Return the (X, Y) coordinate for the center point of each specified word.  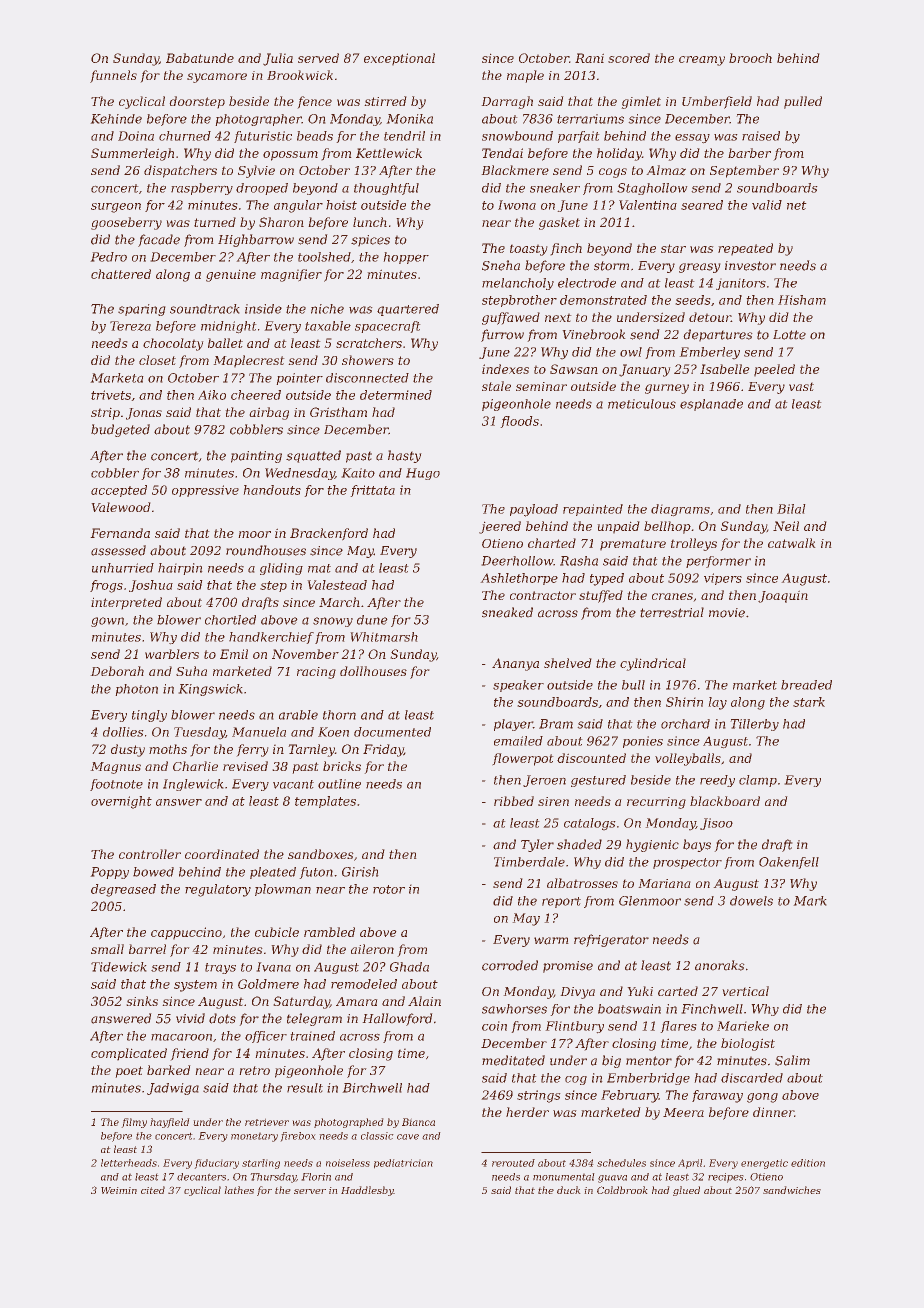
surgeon (116, 208)
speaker (518, 686)
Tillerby (754, 725)
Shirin (684, 702)
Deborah (117, 671)
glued (686, 1191)
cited (153, 1190)
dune (372, 620)
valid (767, 205)
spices (370, 241)
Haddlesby (367, 1191)
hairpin (180, 569)
